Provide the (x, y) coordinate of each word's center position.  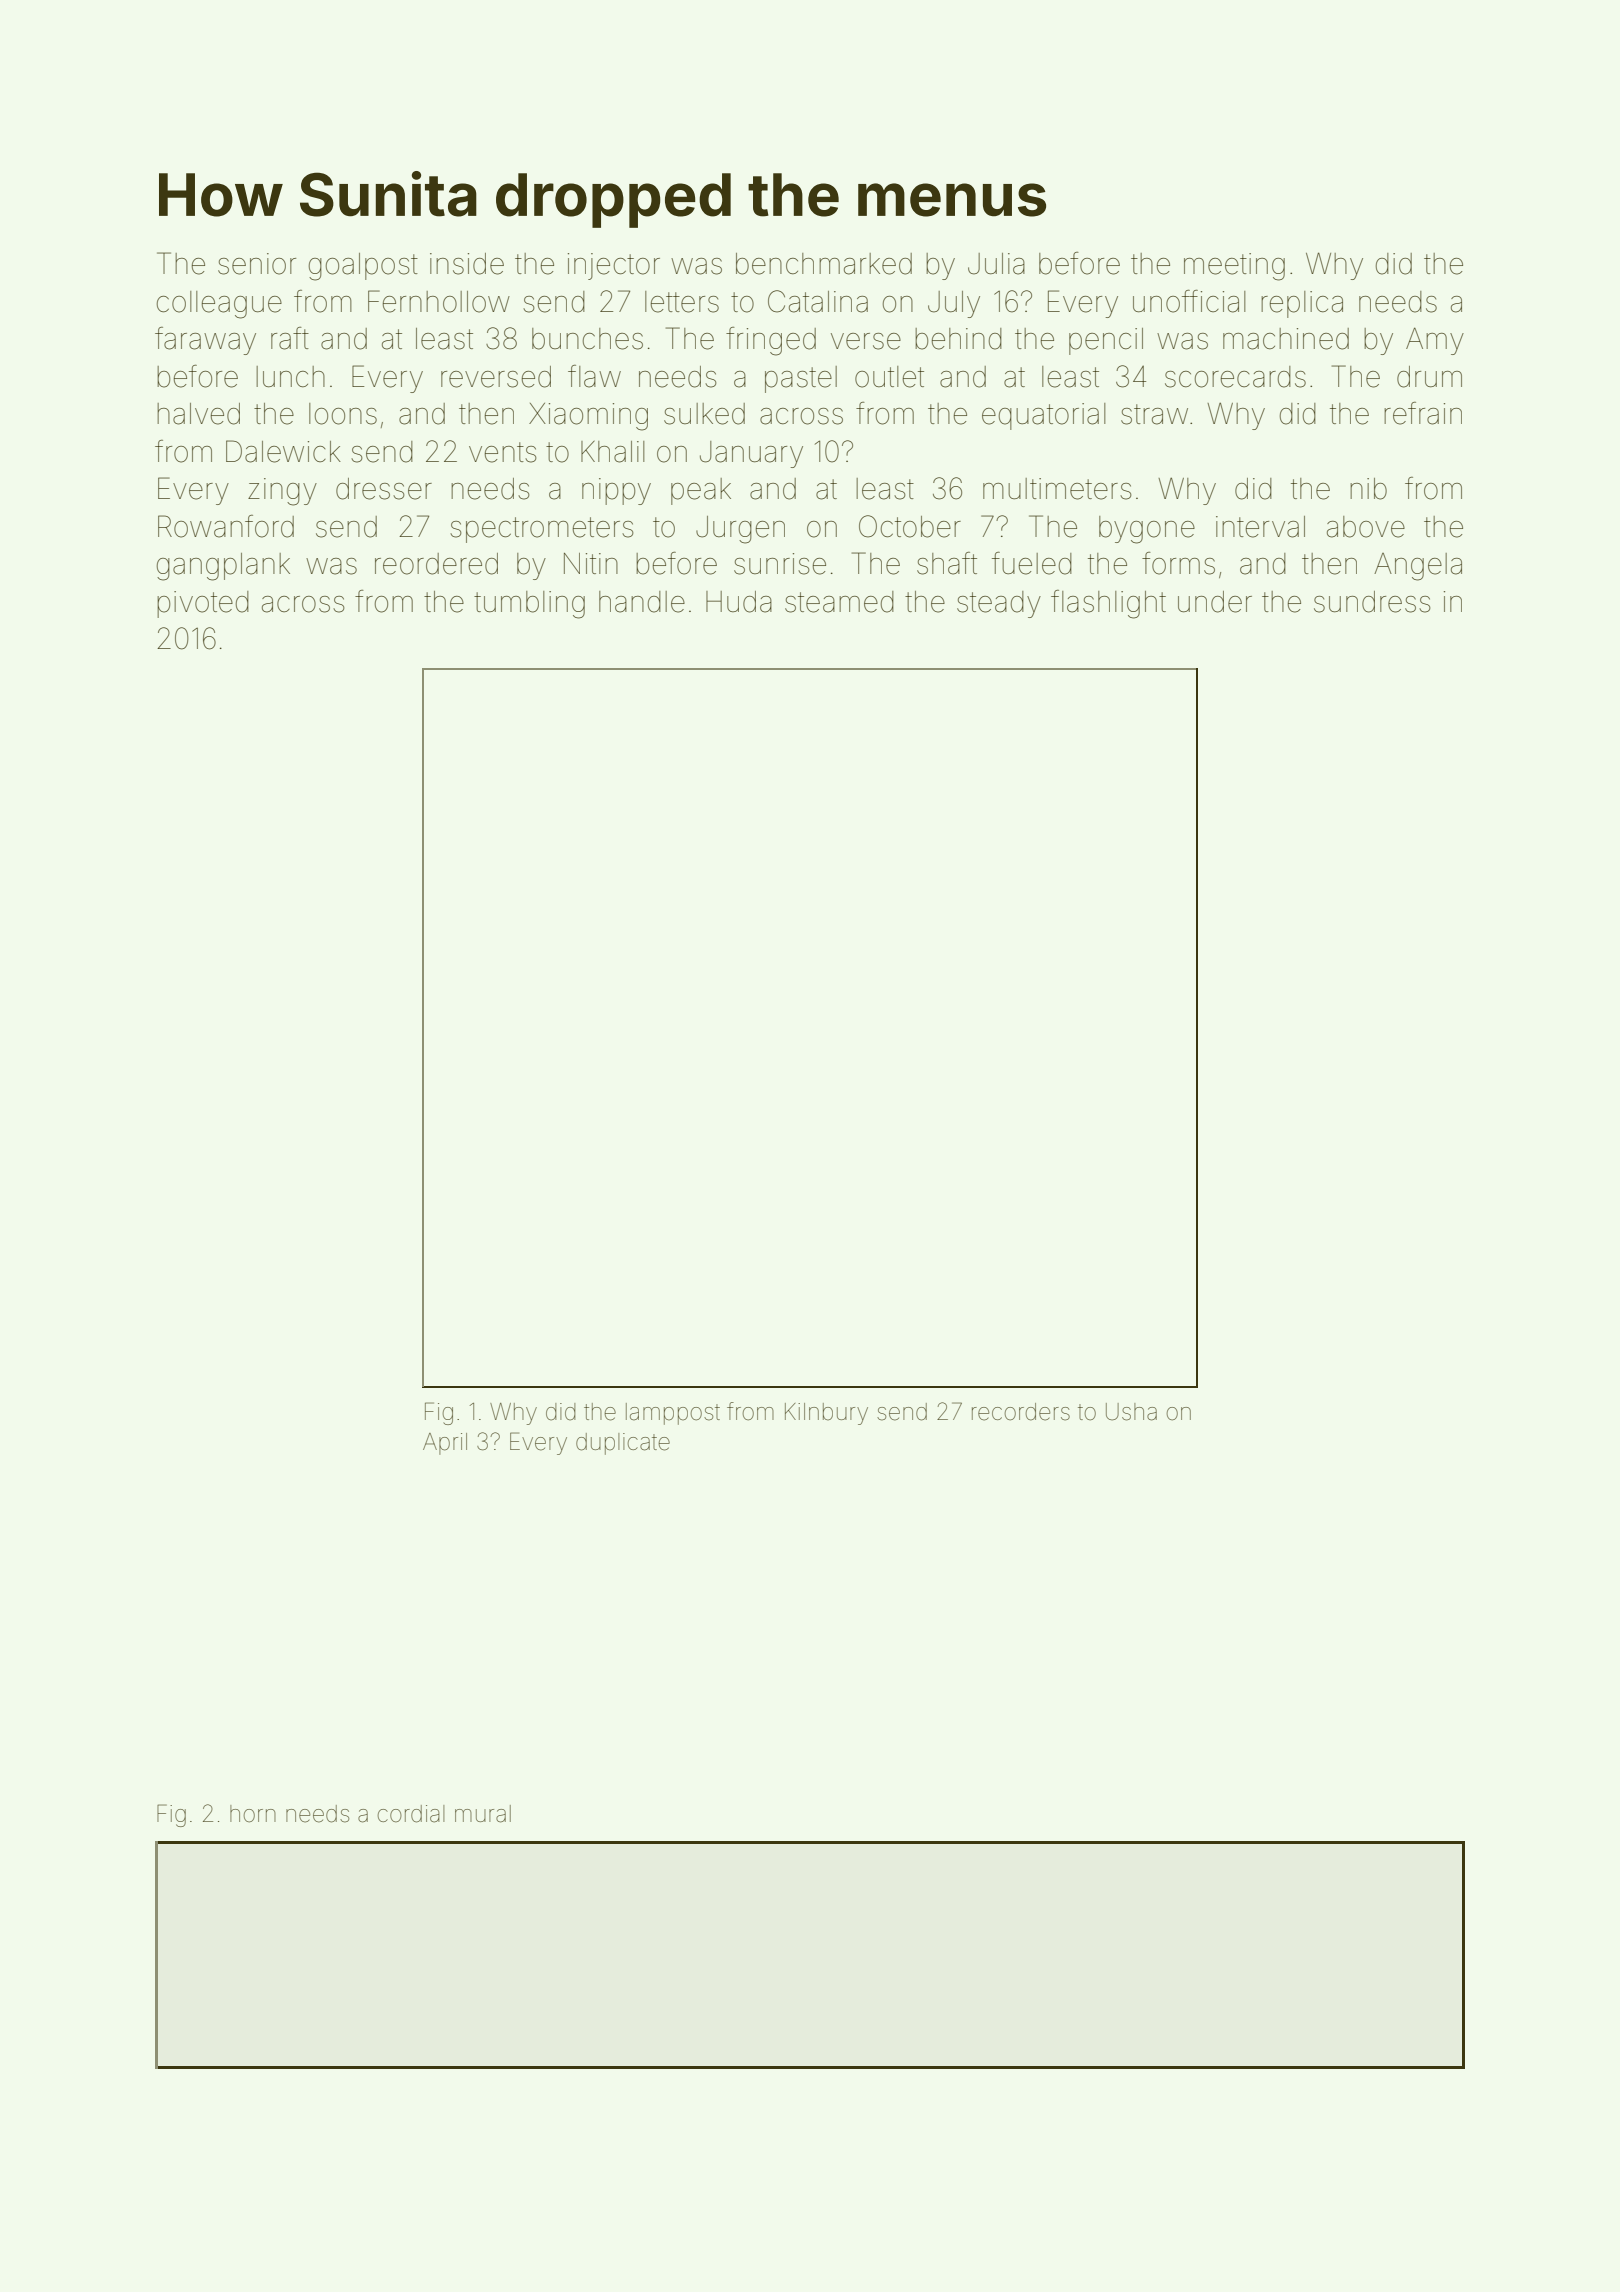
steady (999, 604)
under (1215, 602)
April (445, 1444)
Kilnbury (826, 1414)
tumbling (529, 605)
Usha (1131, 1412)
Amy (1435, 341)
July (954, 304)
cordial (411, 1814)
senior (257, 264)
